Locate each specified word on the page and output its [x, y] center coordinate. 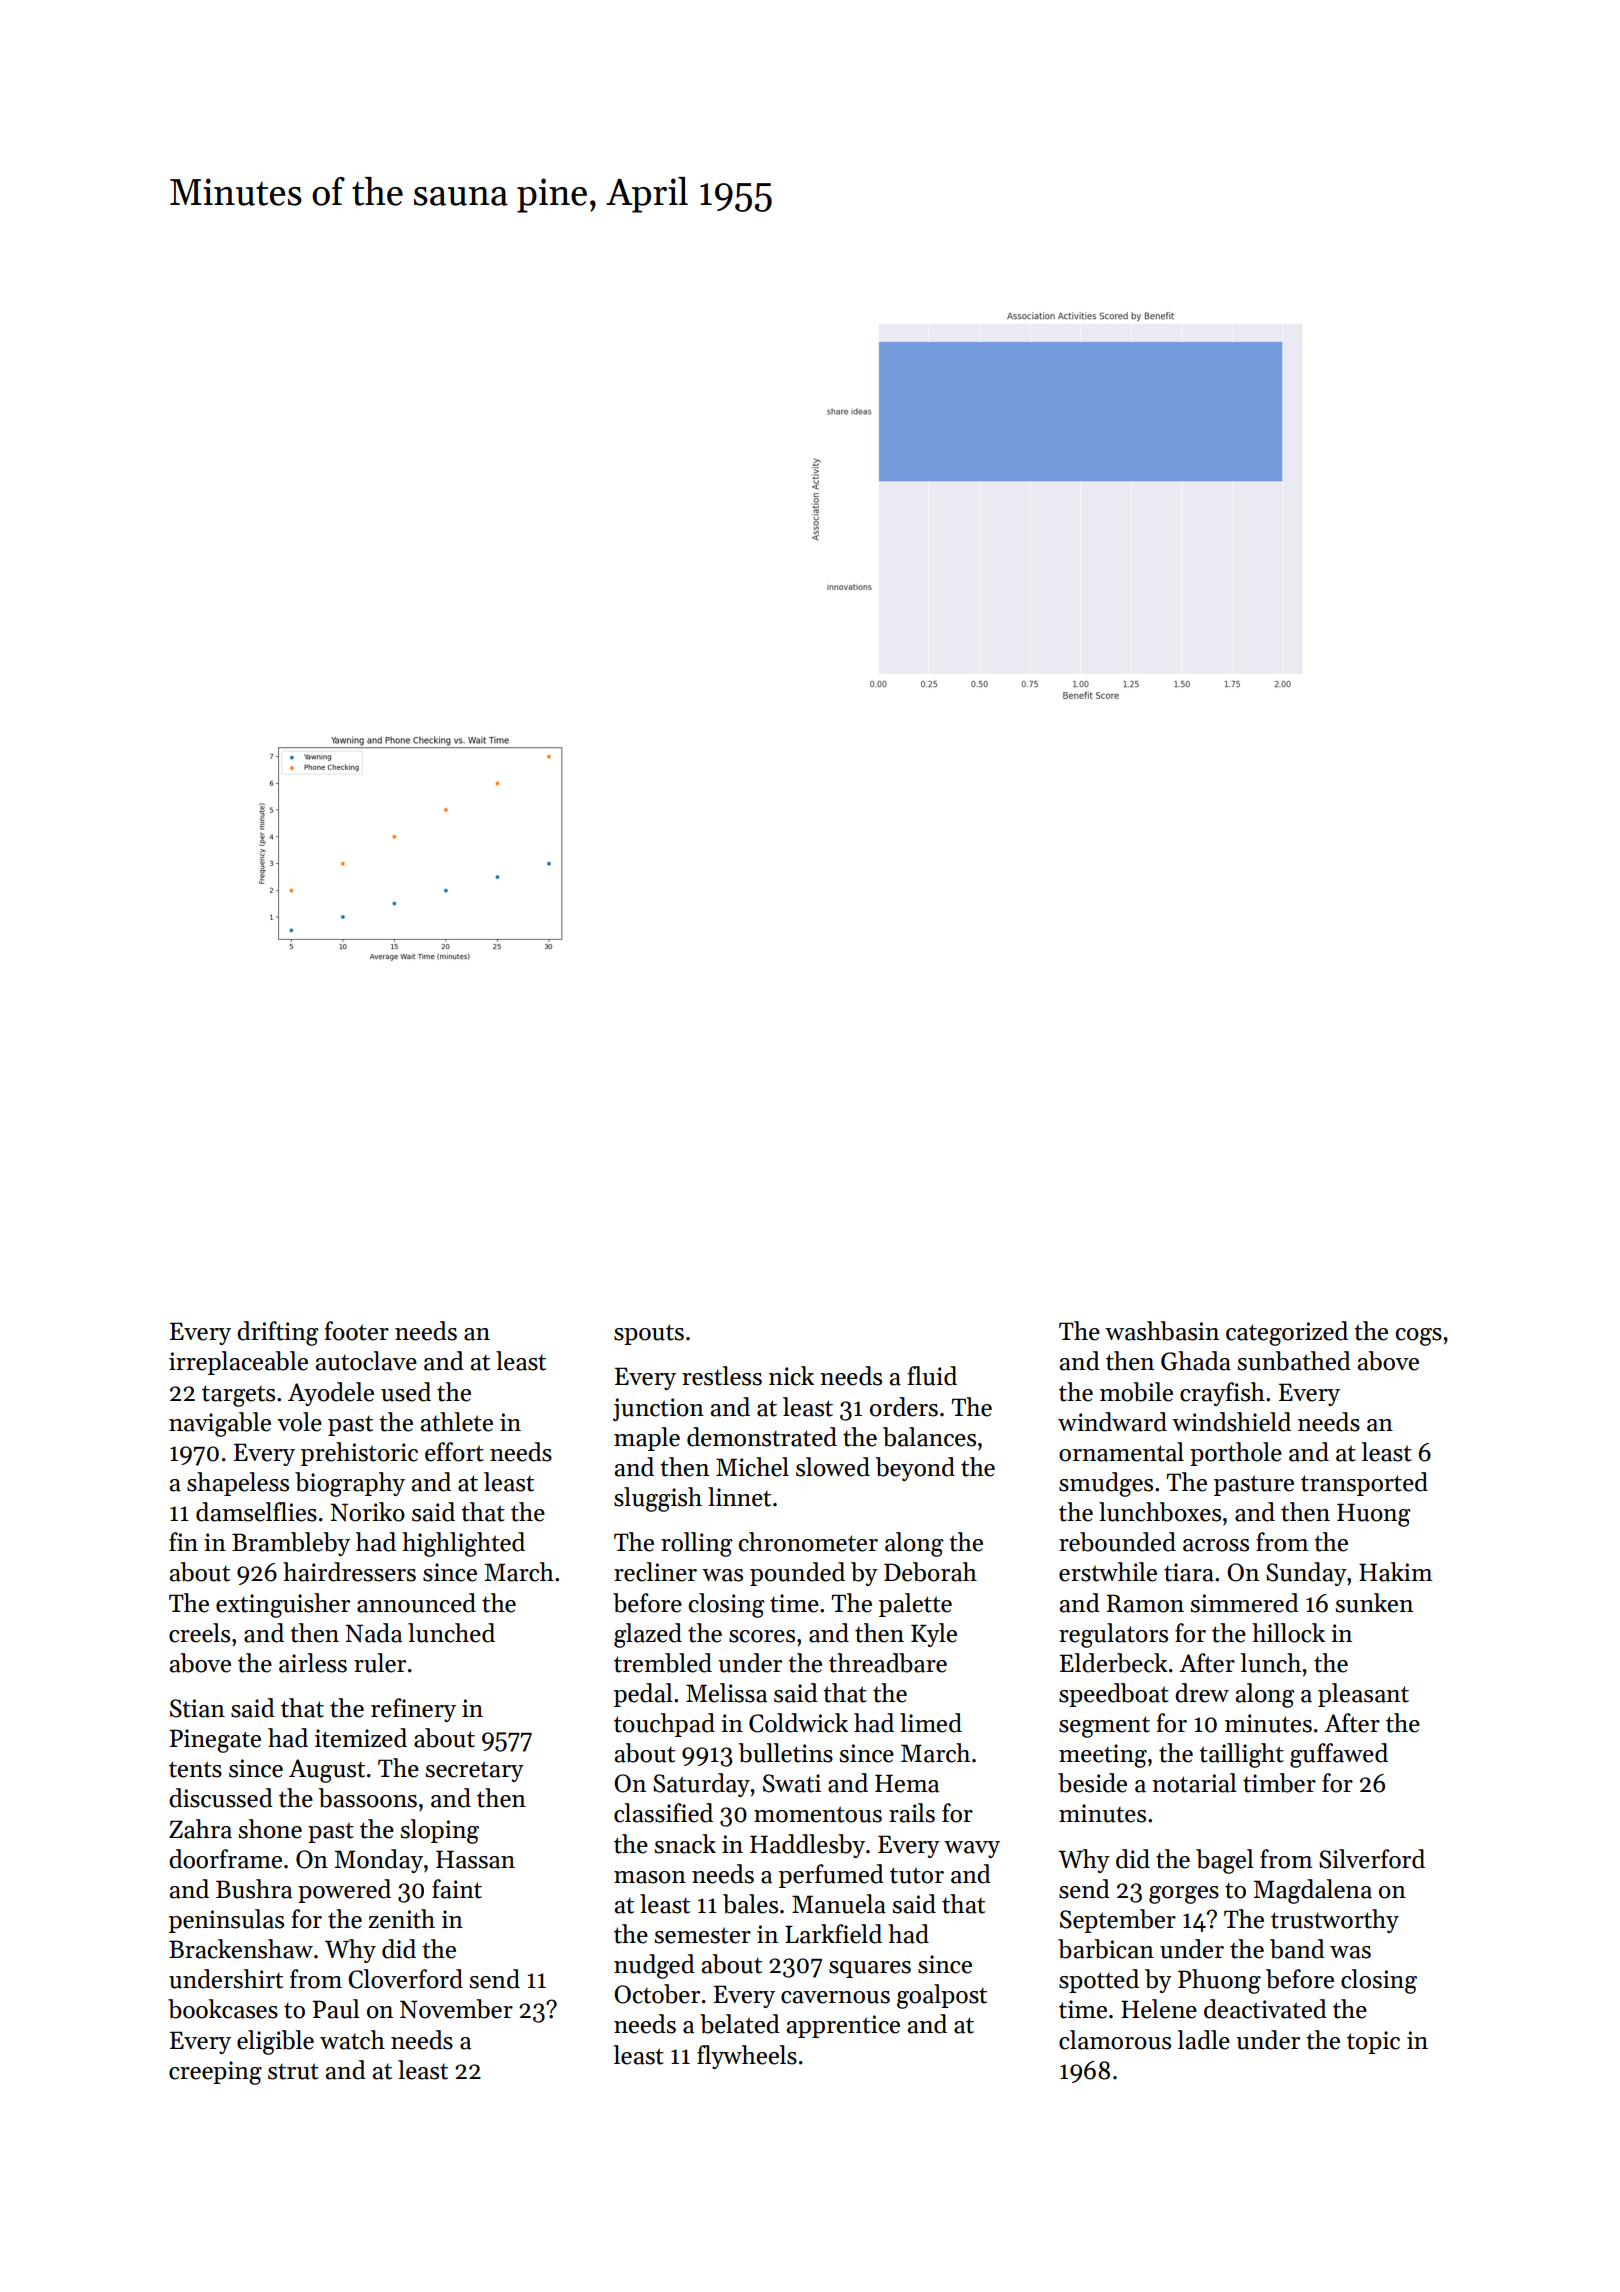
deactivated [1265, 2009]
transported [1364, 1484]
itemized [361, 1738]
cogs [1419, 1337]
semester [702, 1935]
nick [791, 1376]
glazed [648, 1635]
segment [1104, 1727]
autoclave [366, 1361]
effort [454, 1452]
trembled [663, 1663]
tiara [1189, 1572]
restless [722, 1376]
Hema [907, 1783]
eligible [275, 2042]
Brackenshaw [241, 1949]
